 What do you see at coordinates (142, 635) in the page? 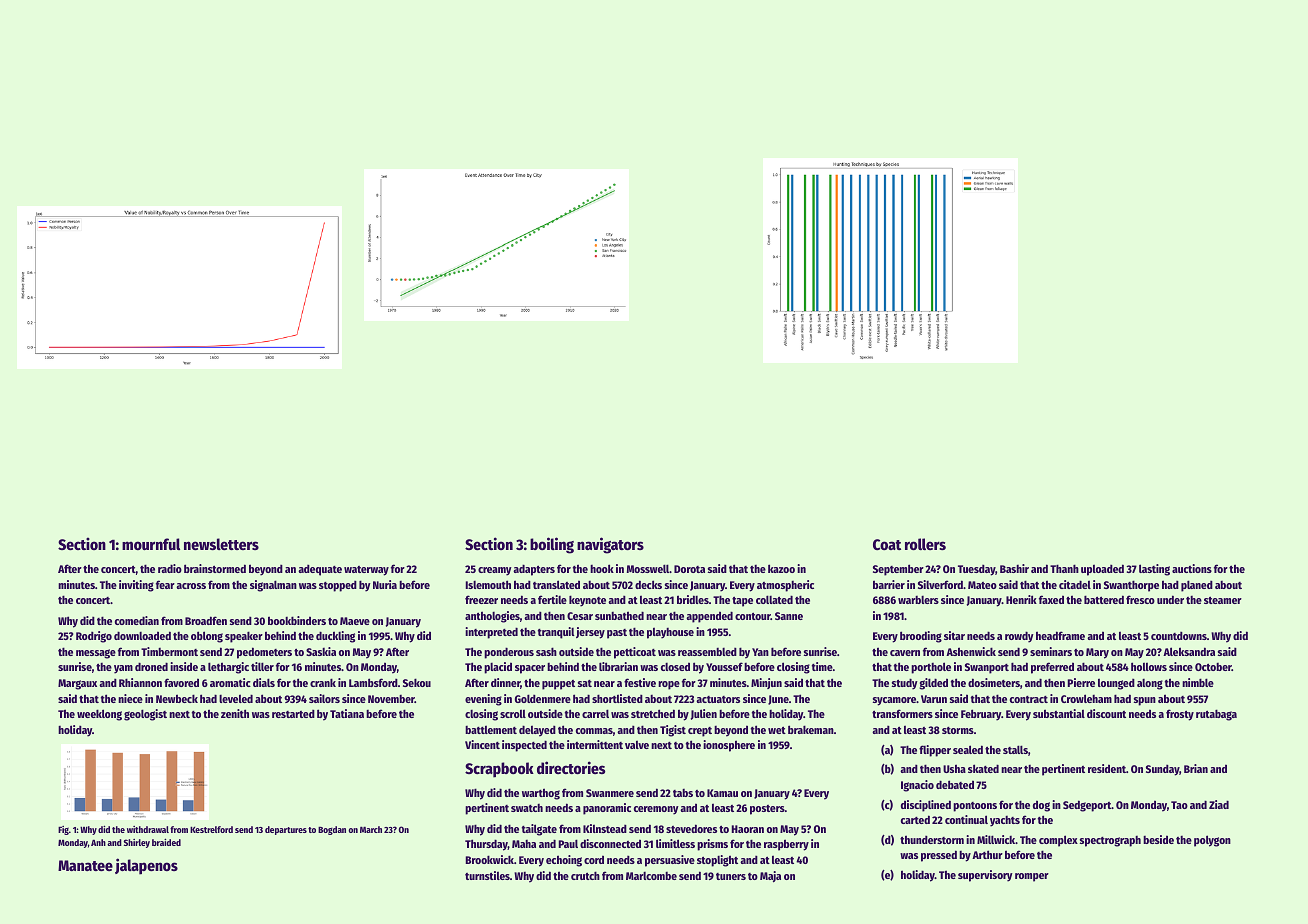
I see `downloaded` at bounding box center [142, 635].
